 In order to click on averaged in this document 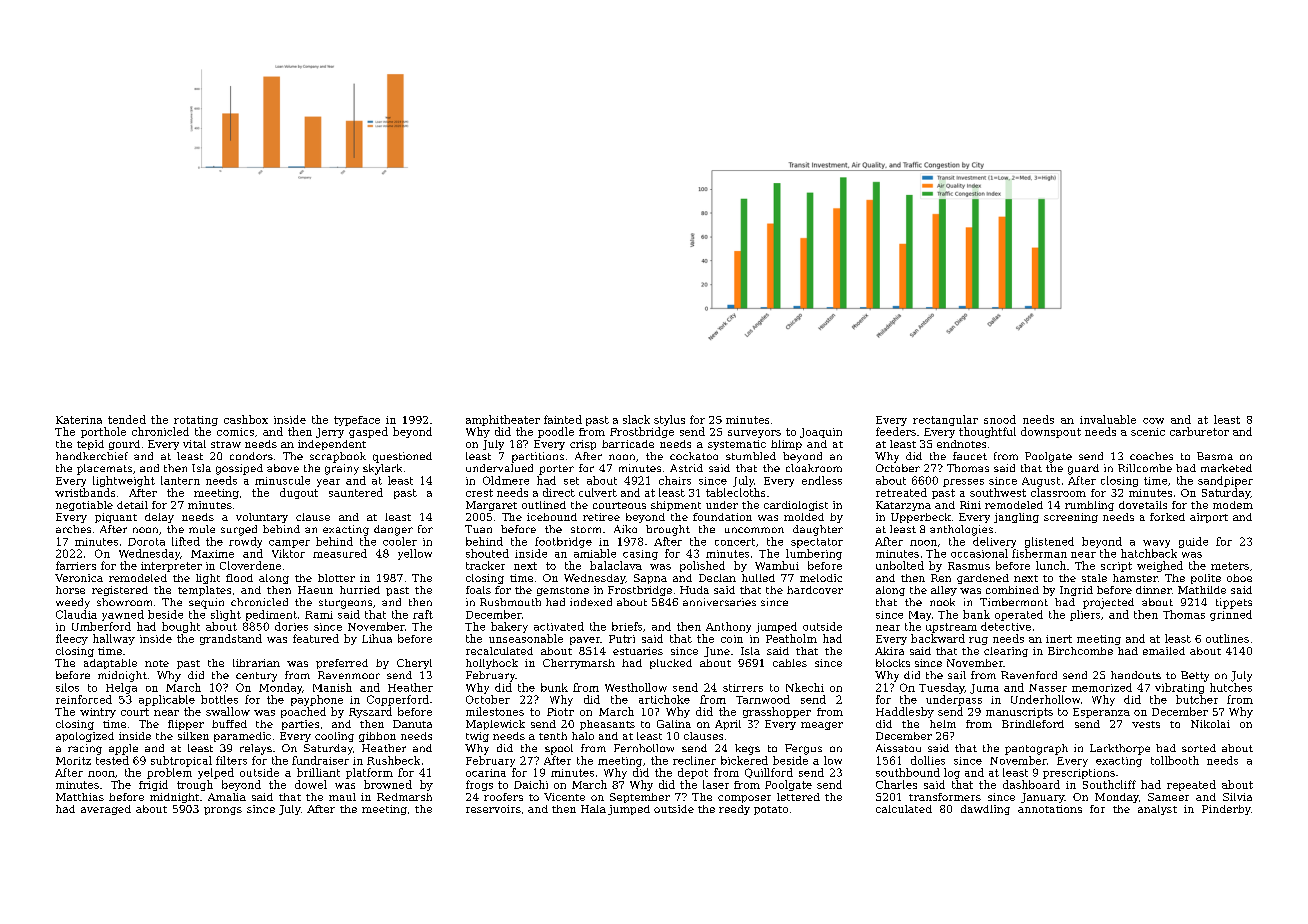, I will do `click(106, 810)`.
